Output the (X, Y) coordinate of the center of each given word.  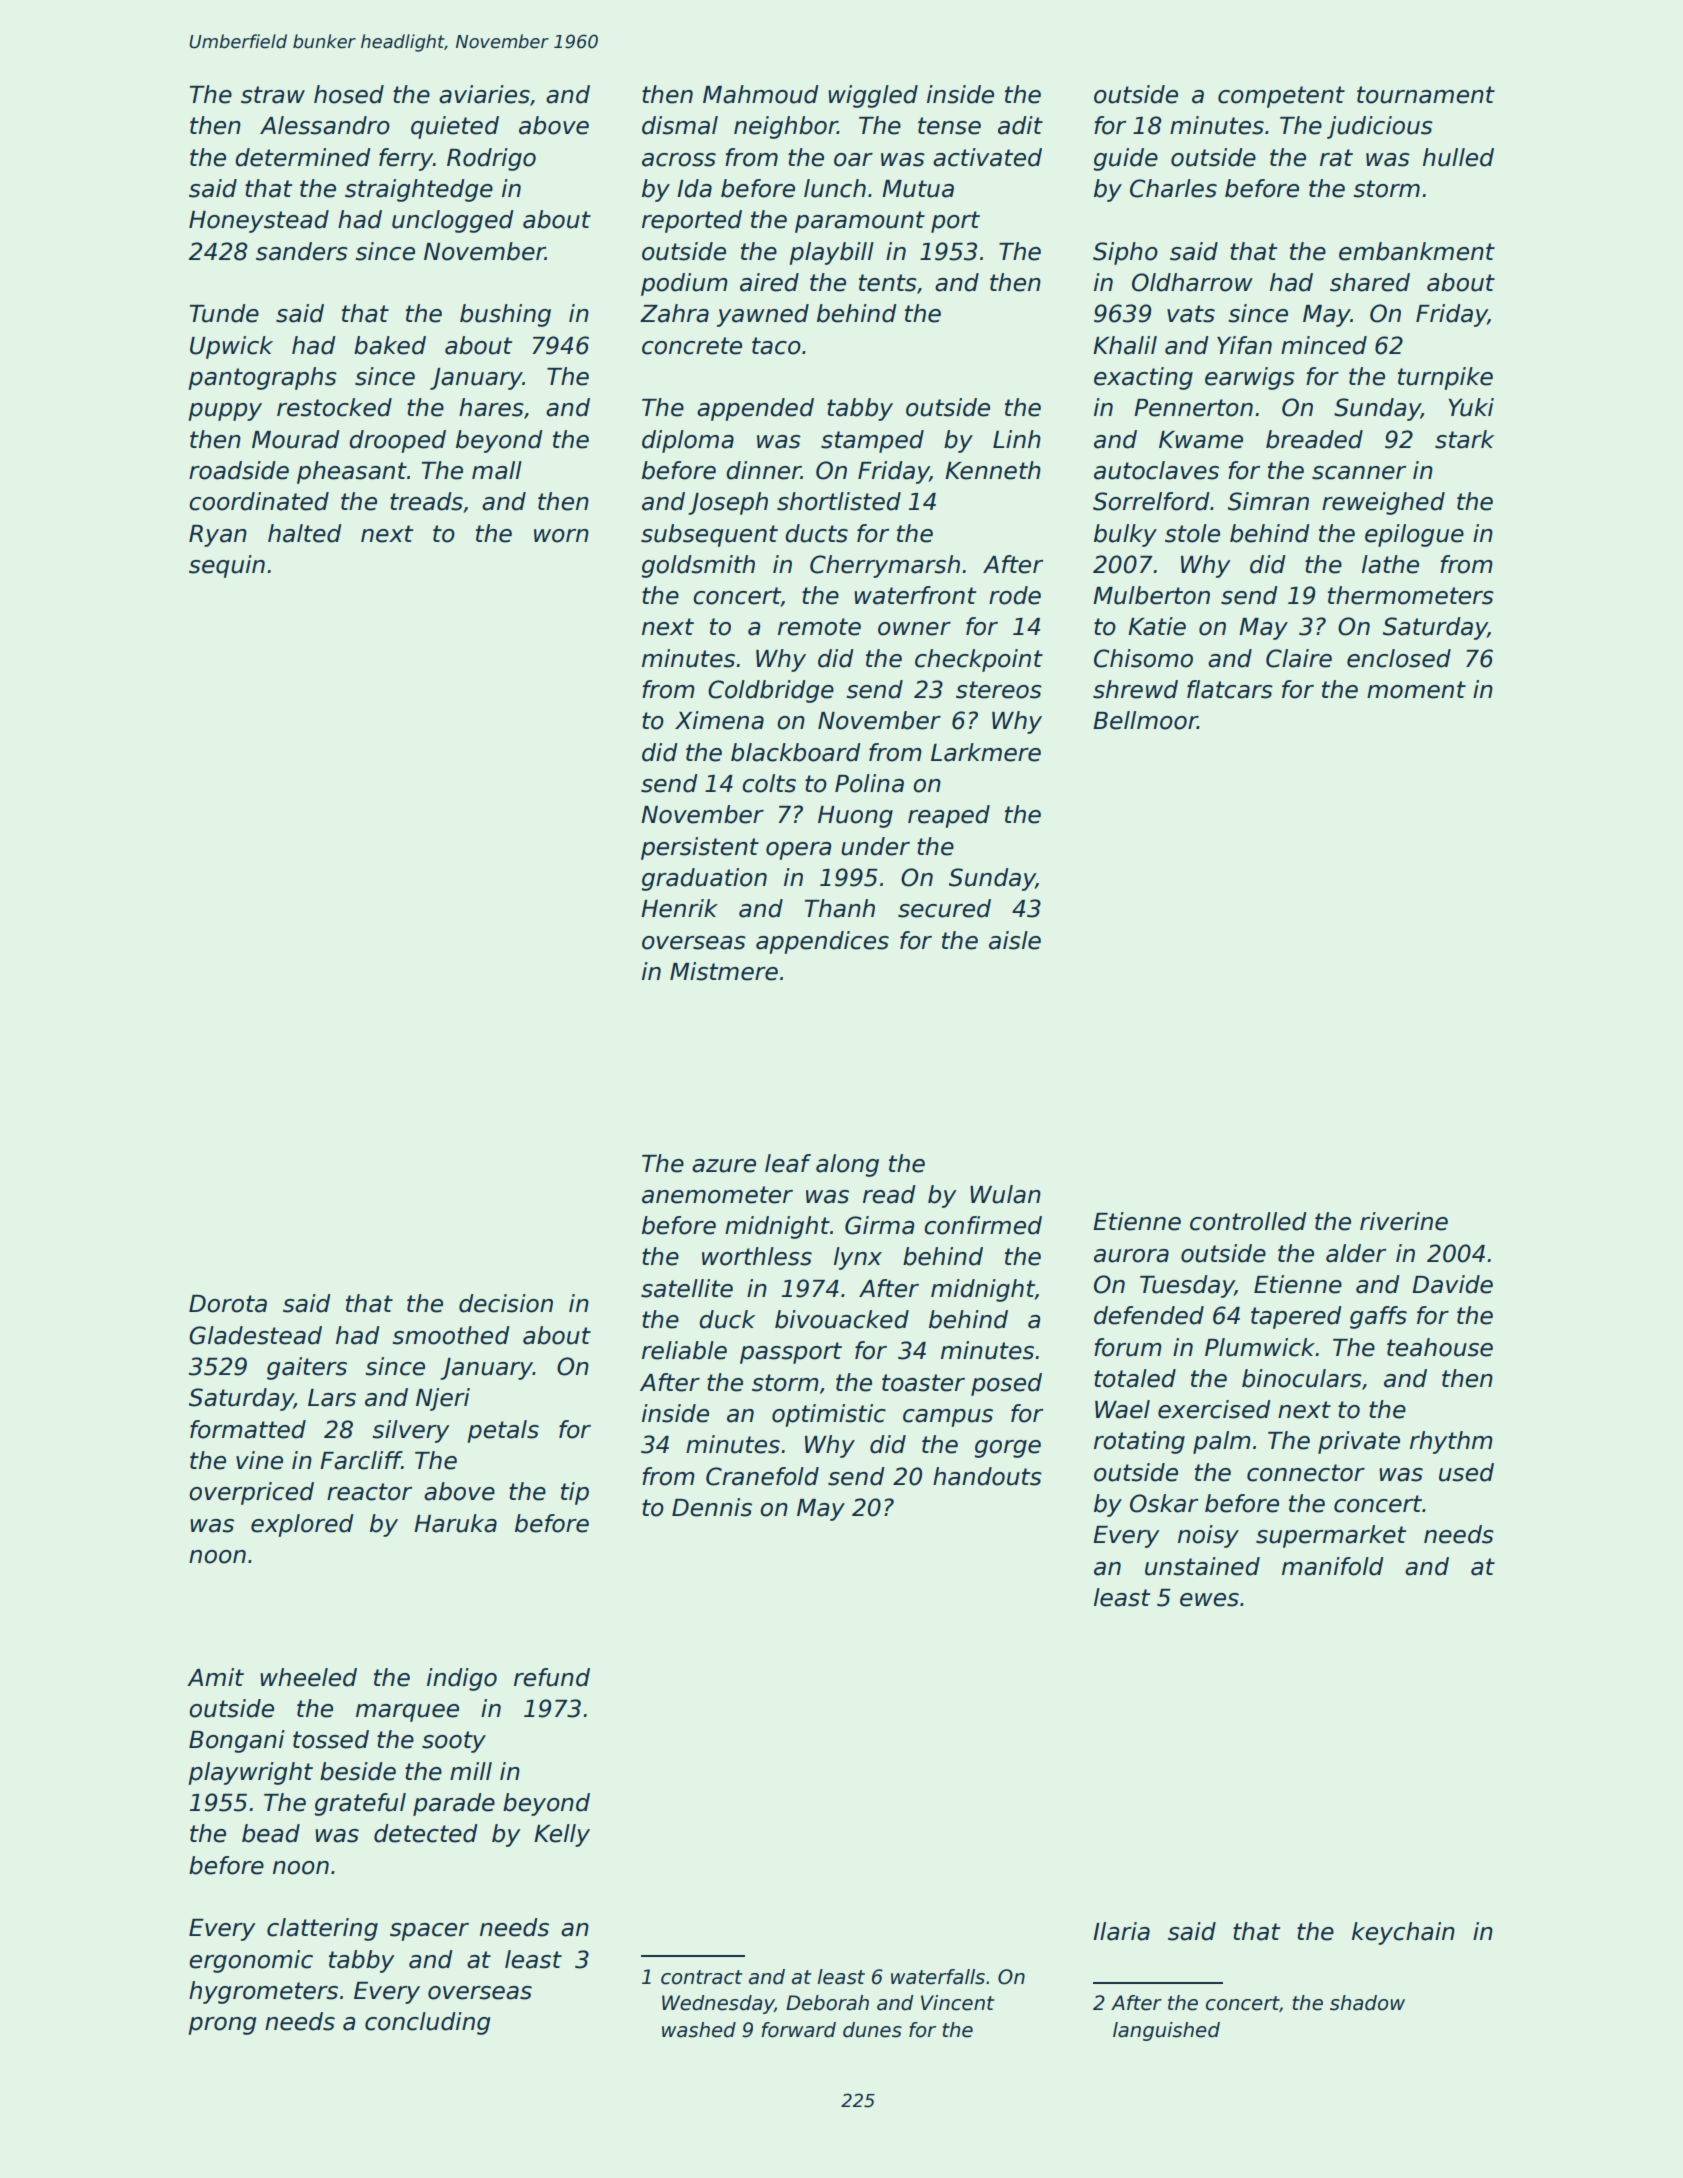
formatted (248, 1429)
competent (1281, 97)
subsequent (709, 535)
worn (561, 536)
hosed (349, 94)
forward (798, 2030)
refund (552, 1677)
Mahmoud (761, 94)
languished (1166, 2031)
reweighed (1383, 503)
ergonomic (251, 1961)
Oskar (1164, 1503)
